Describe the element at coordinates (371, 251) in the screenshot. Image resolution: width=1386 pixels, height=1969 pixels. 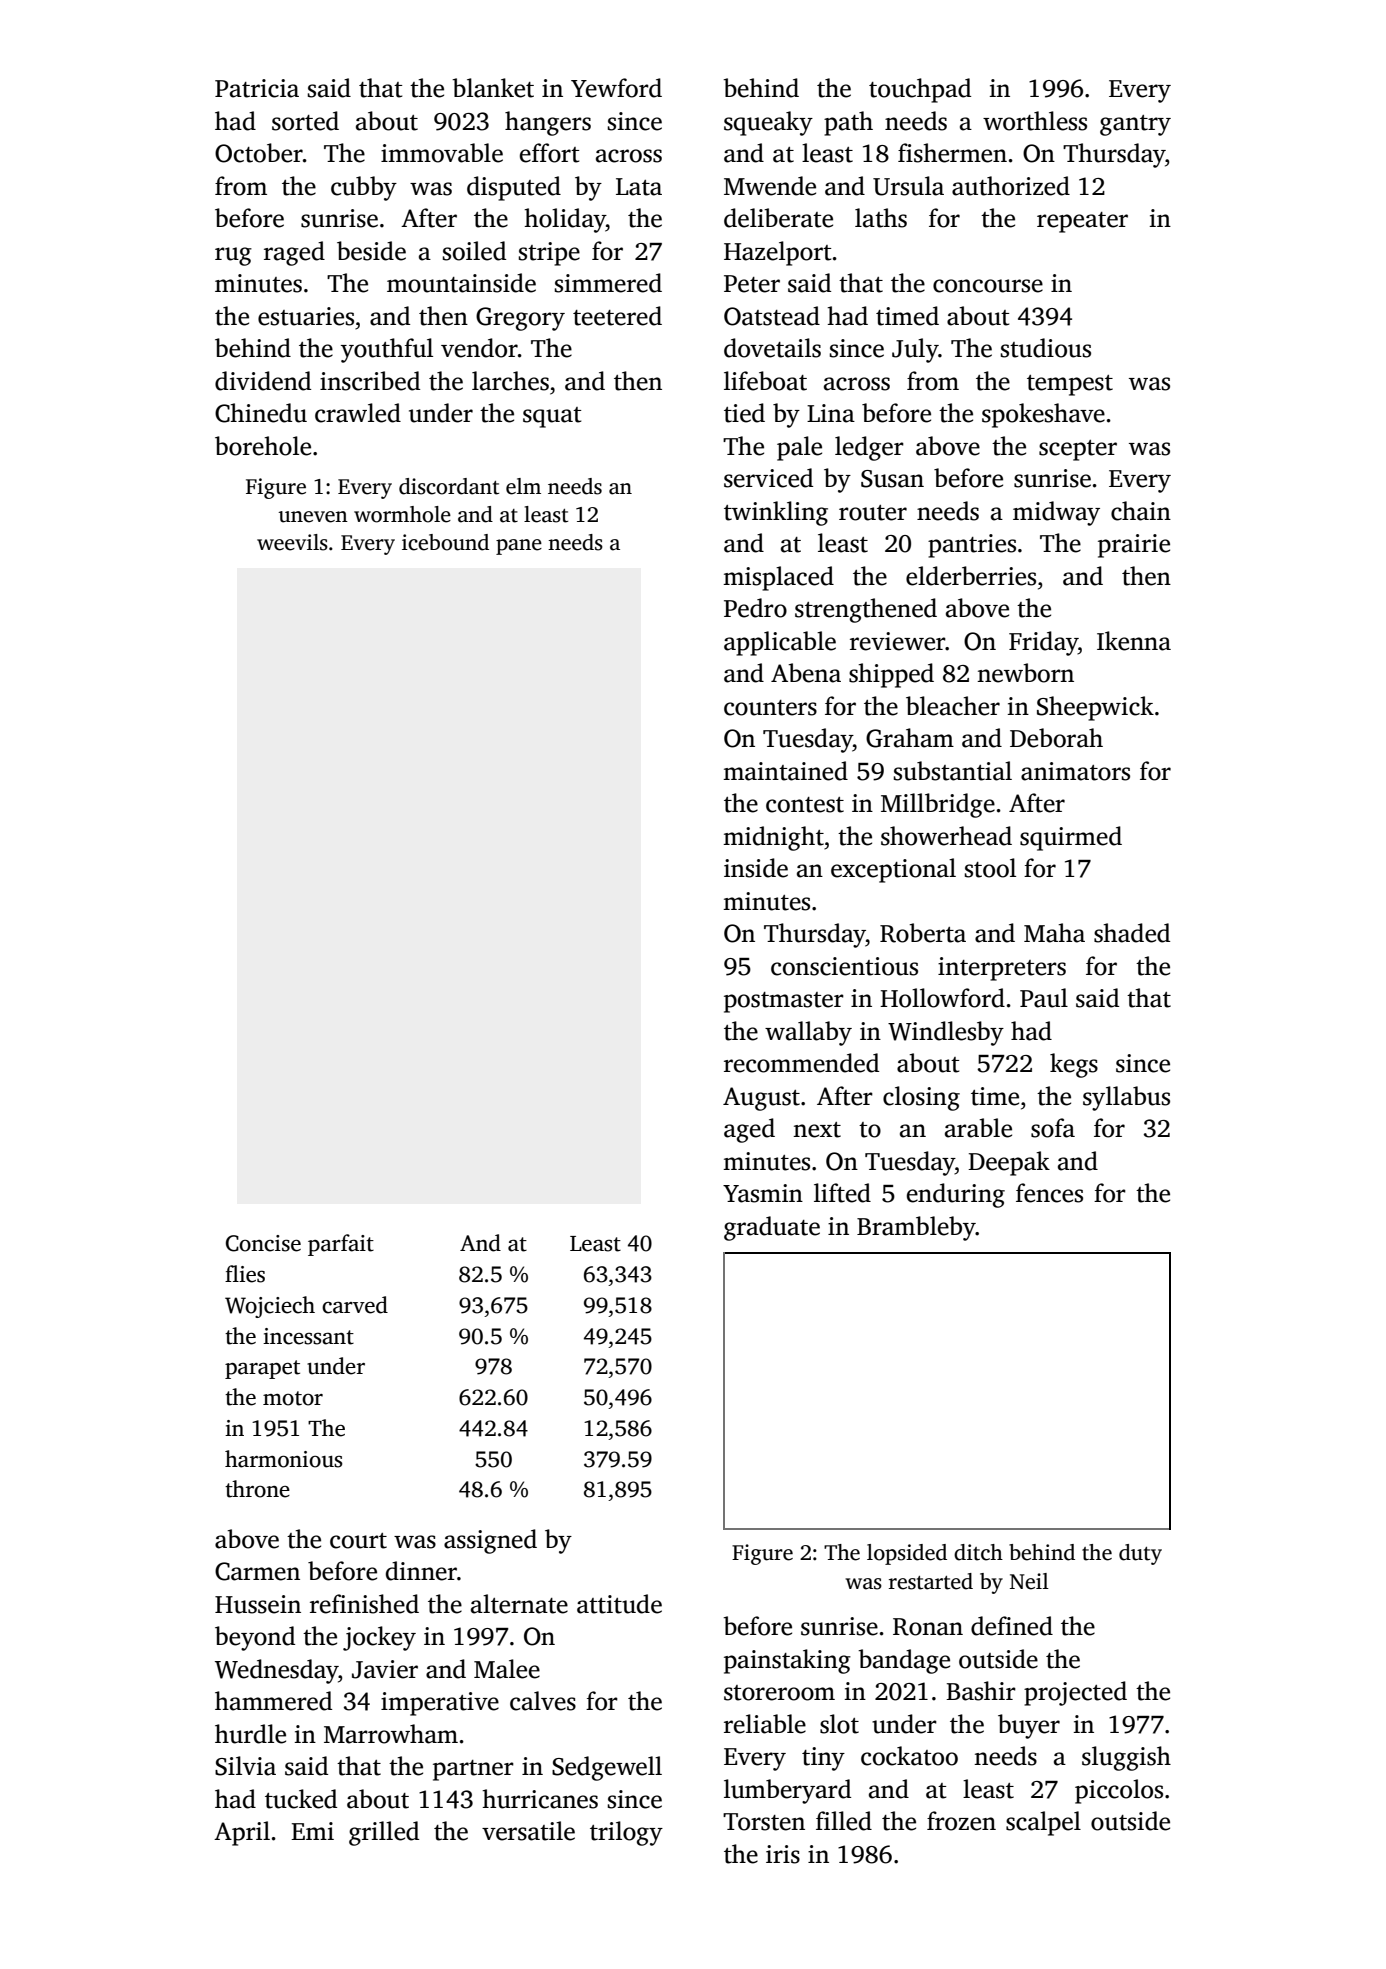
I see `beside` at that location.
